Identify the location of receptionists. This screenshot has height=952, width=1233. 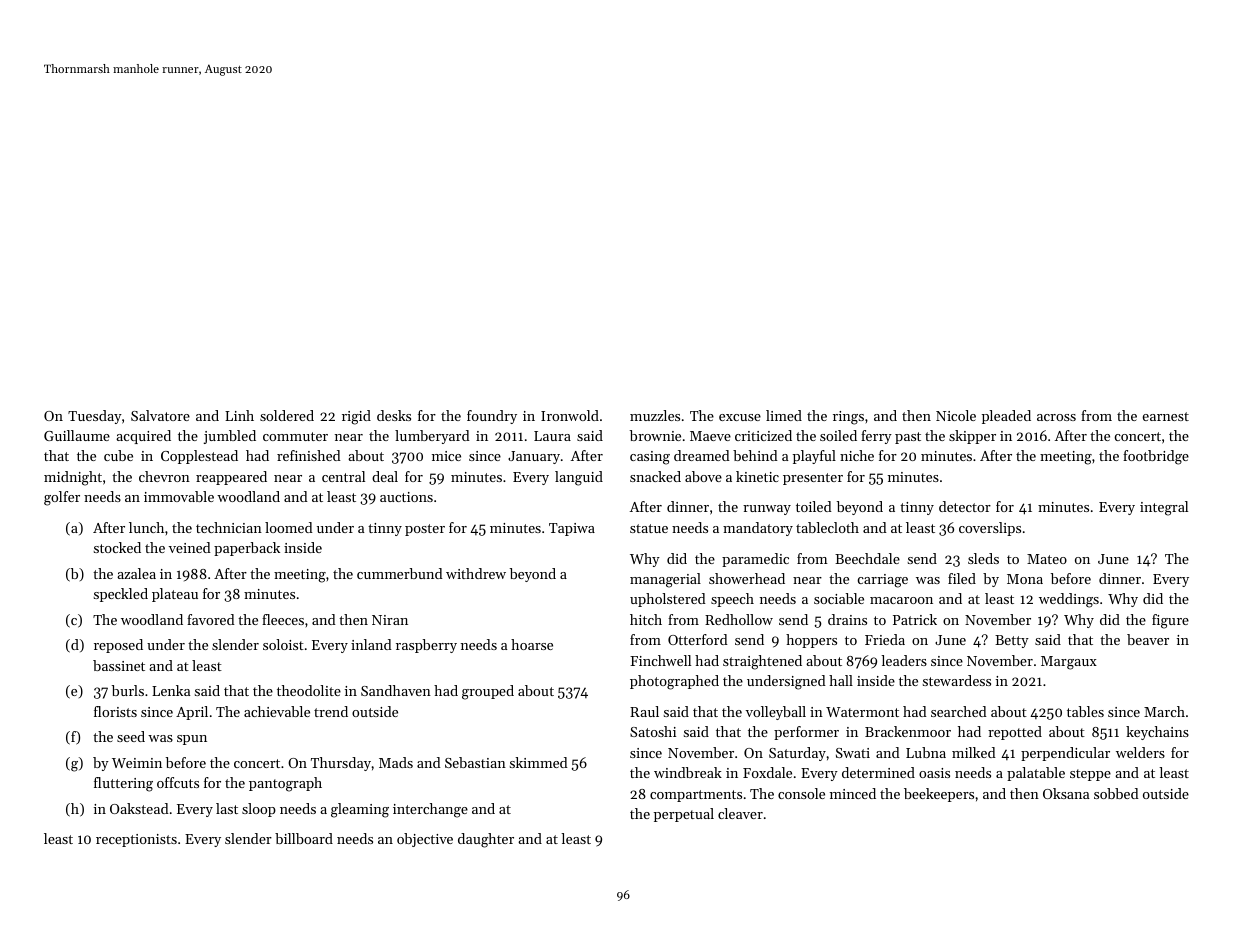
(136, 840).
